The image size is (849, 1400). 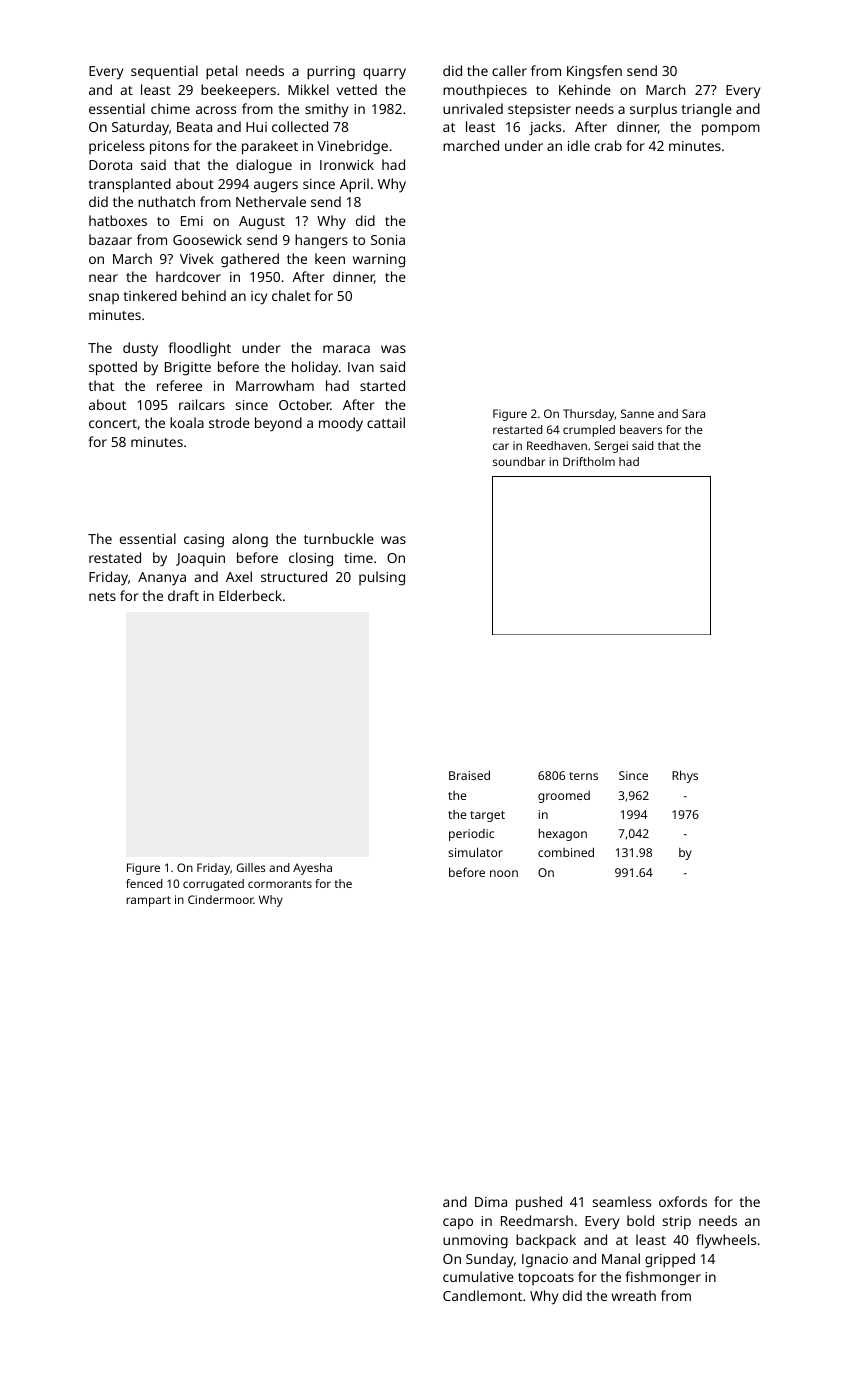 I want to click on Ayesha, so click(x=312, y=869).
